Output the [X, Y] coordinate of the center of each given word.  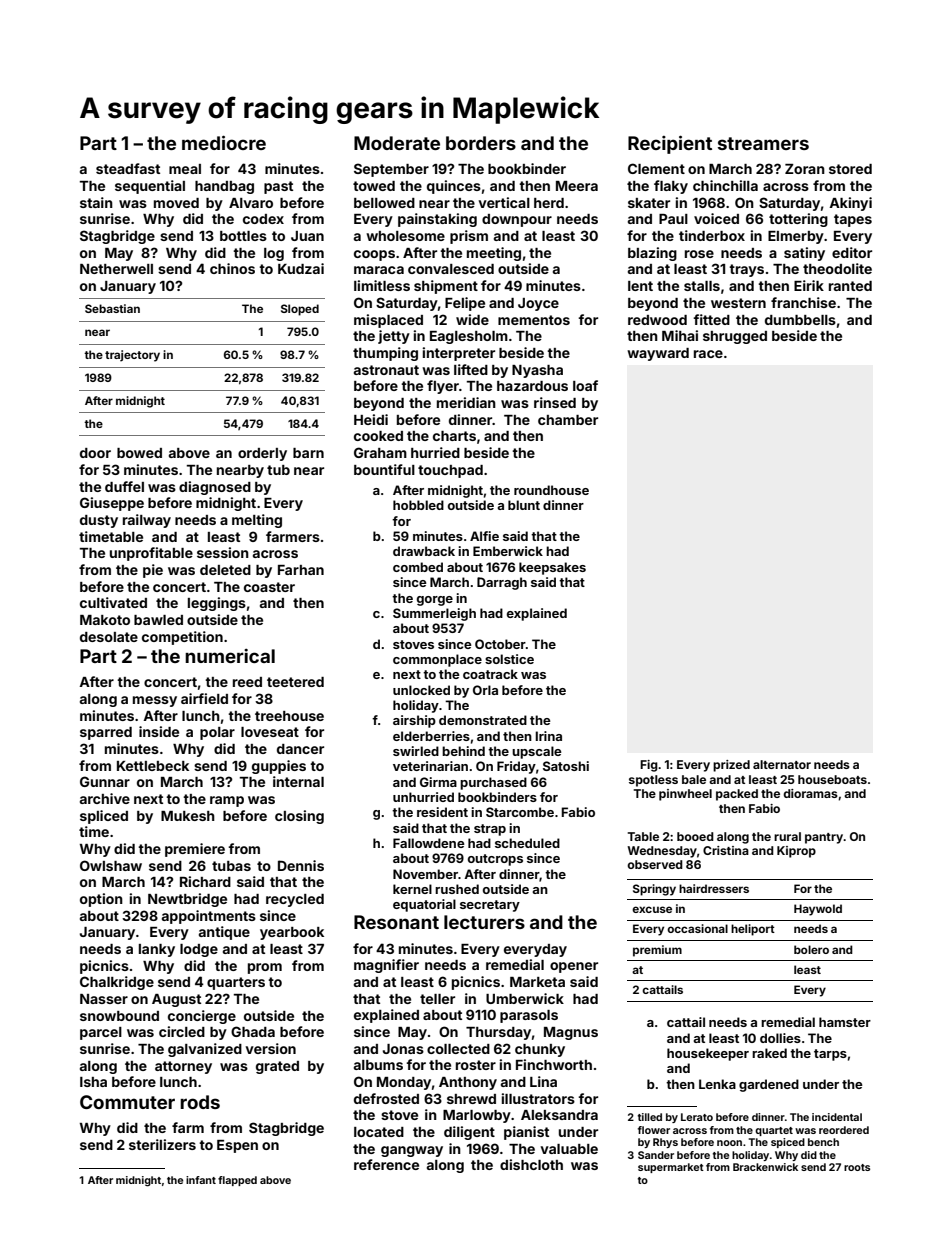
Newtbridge [187, 900]
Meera [577, 186]
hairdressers [714, 888]
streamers [763, 143]
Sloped [300, 310]
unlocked [421, 690]
